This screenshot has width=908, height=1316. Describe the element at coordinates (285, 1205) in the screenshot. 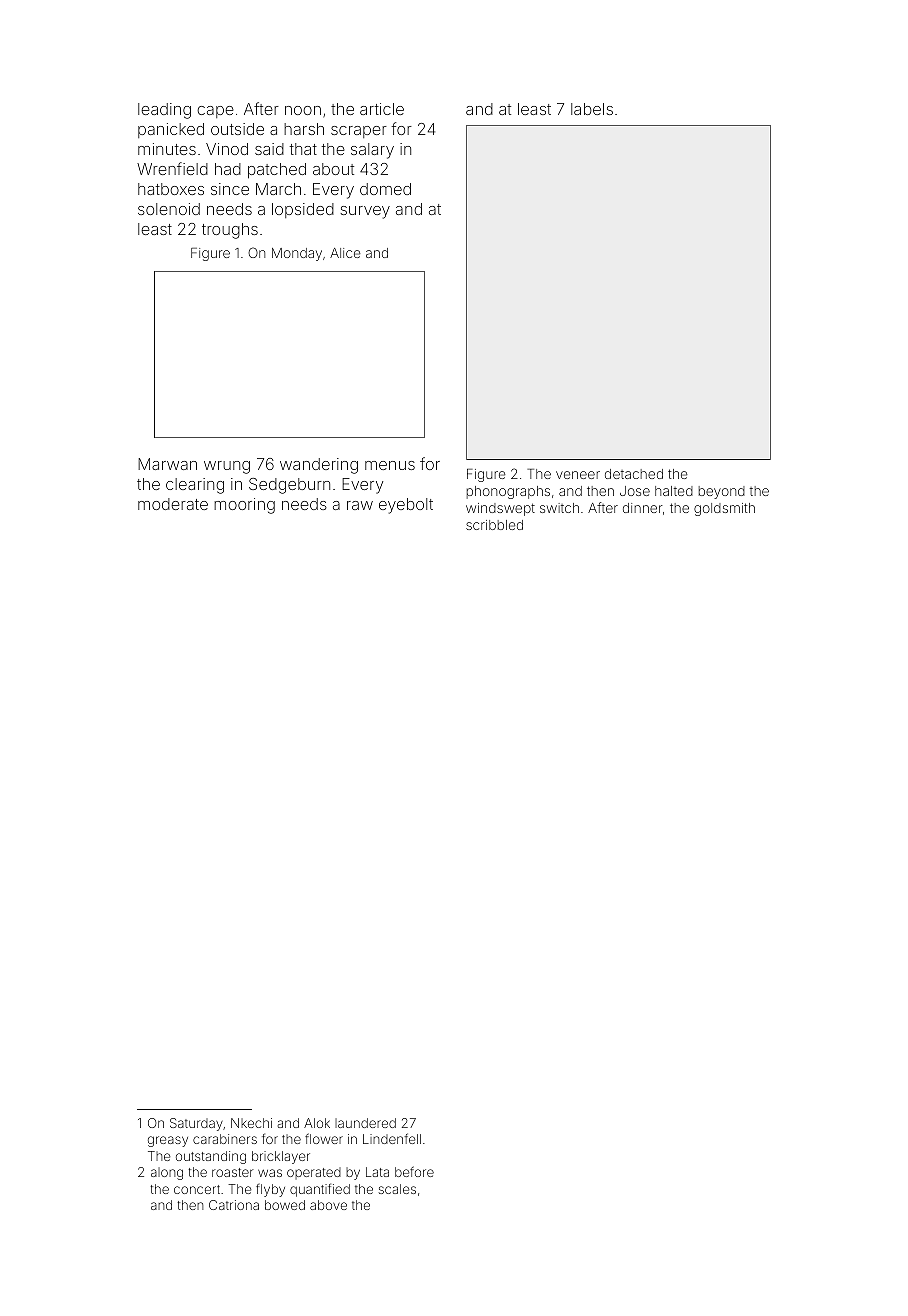

I see `bowed` at that location.
